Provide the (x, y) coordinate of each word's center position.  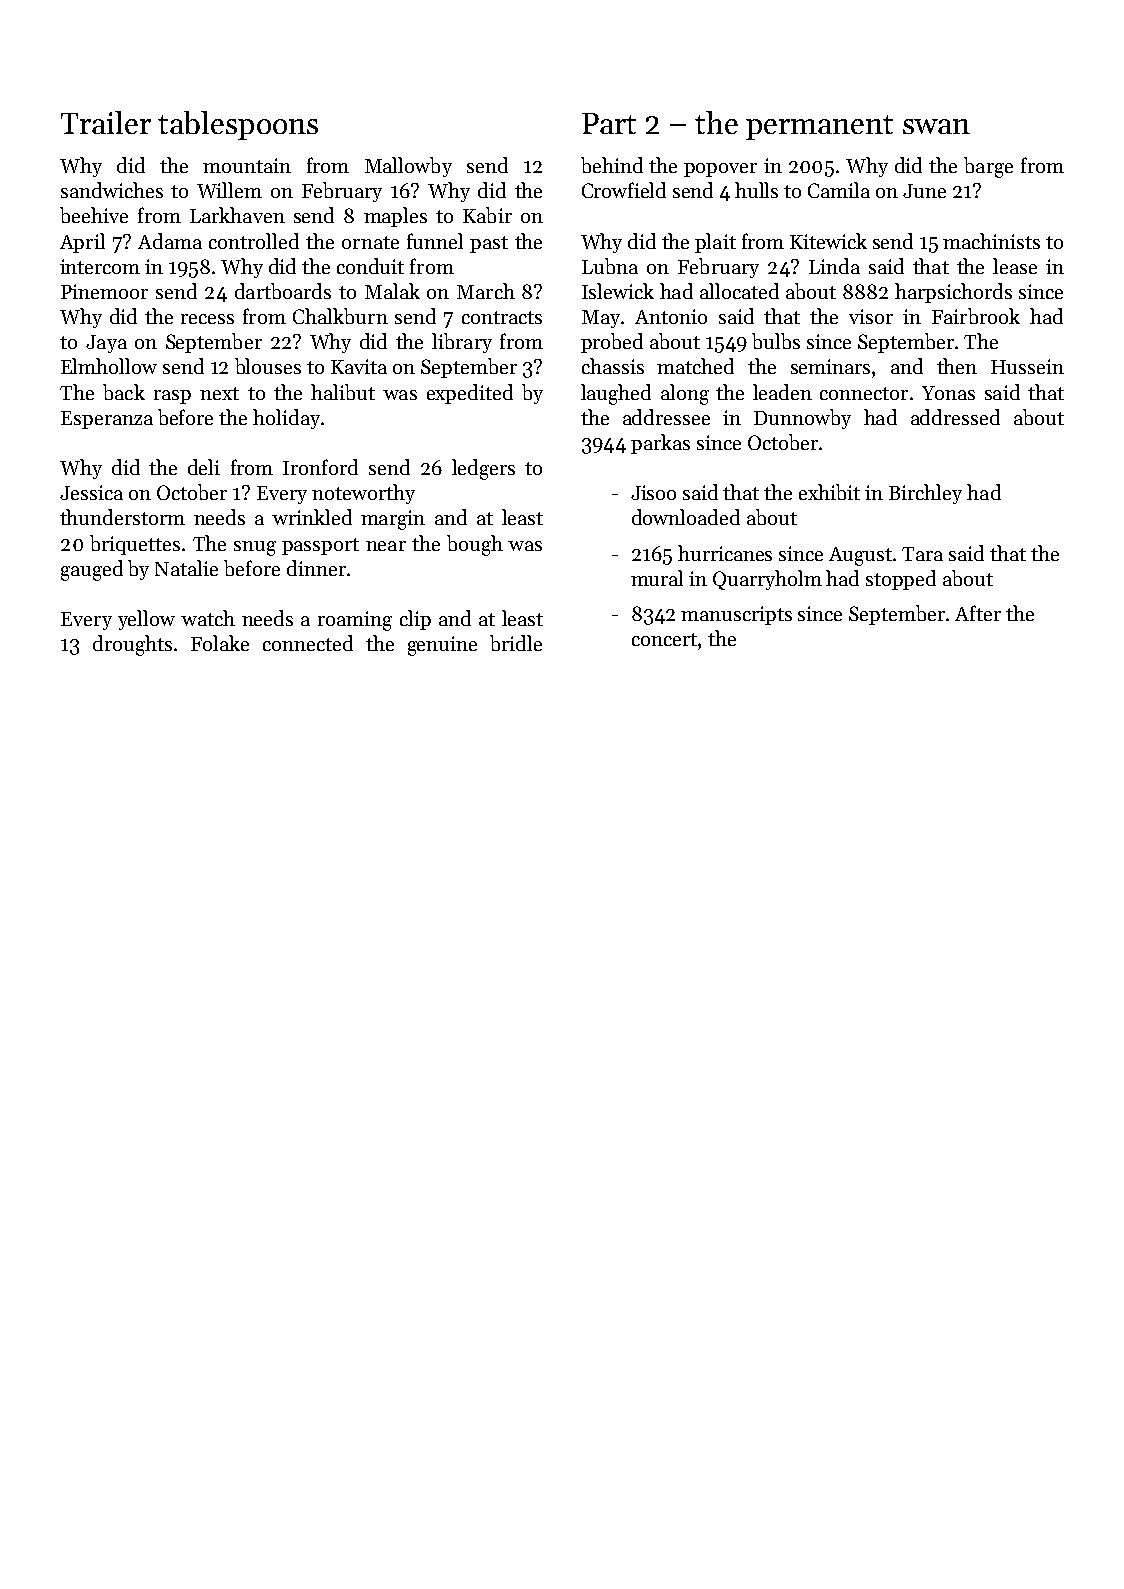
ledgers (483, 469)
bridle (516, 643)
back (124, 392)
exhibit (829, 492)
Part (609, 123)
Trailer (106, 122)
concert (664, 639)
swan (936, 126)
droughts (132, 645)
